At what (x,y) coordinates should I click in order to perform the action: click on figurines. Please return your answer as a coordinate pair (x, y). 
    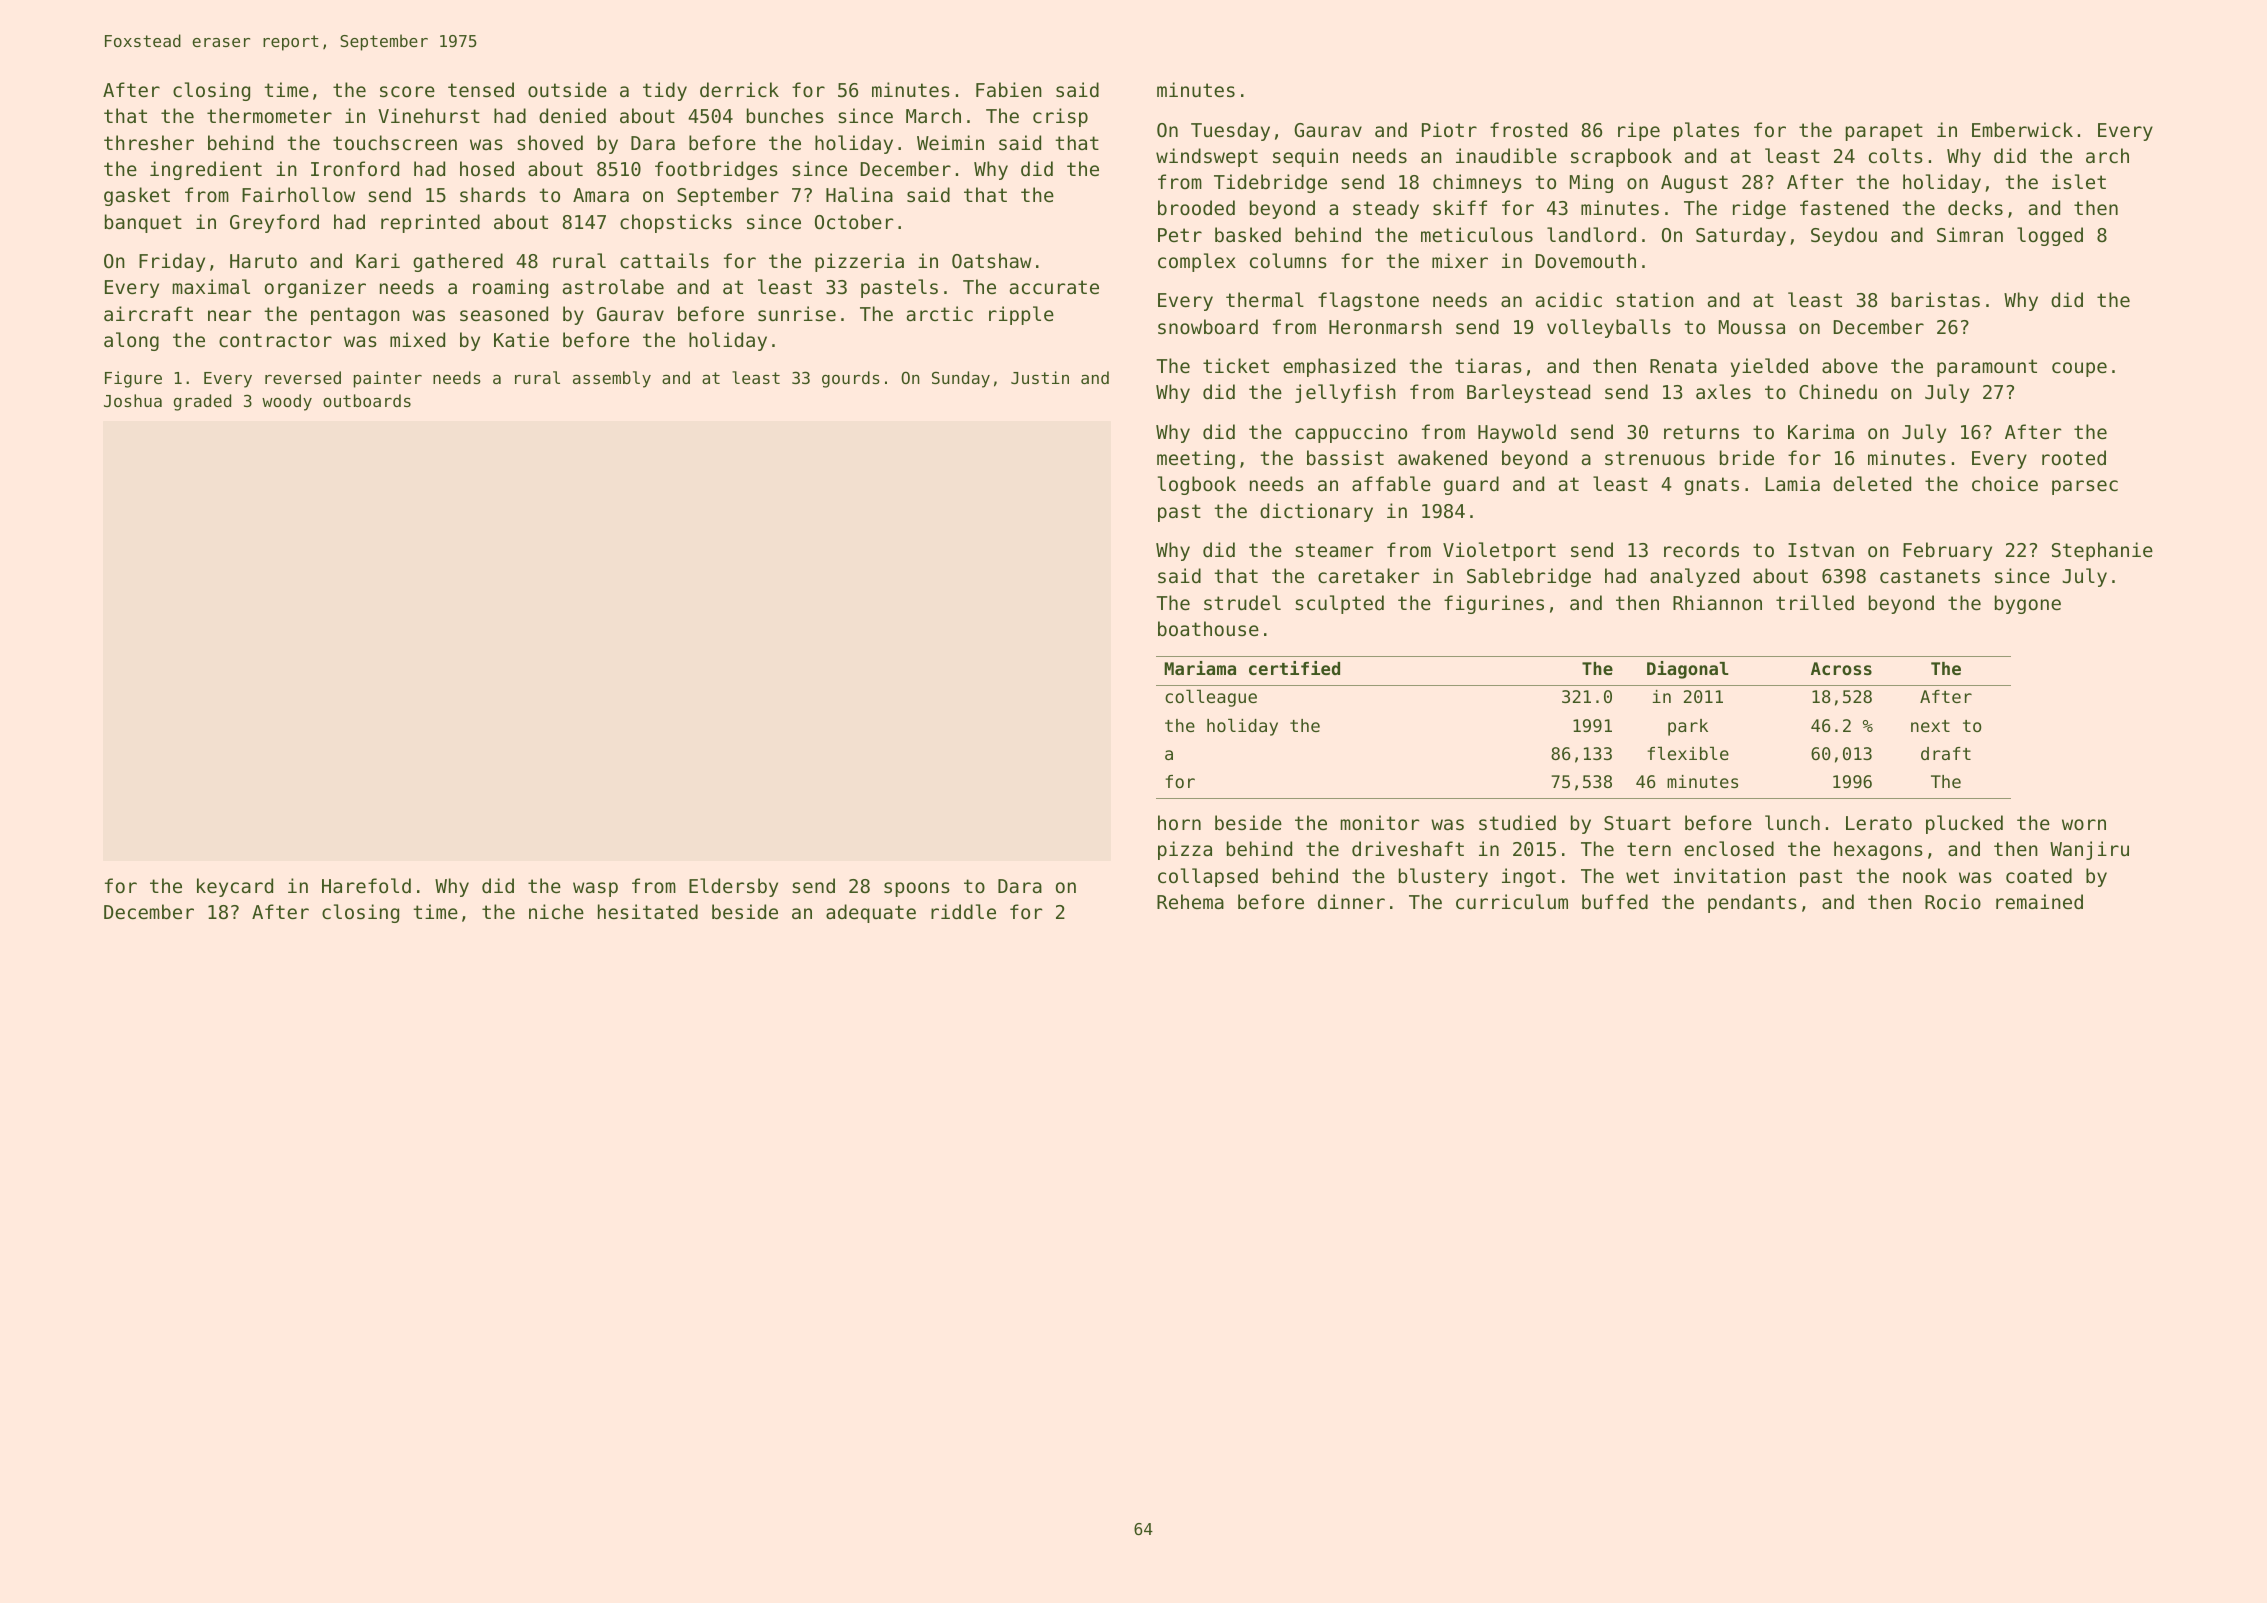
    Looking at the image, I should click on (1494, 604).
